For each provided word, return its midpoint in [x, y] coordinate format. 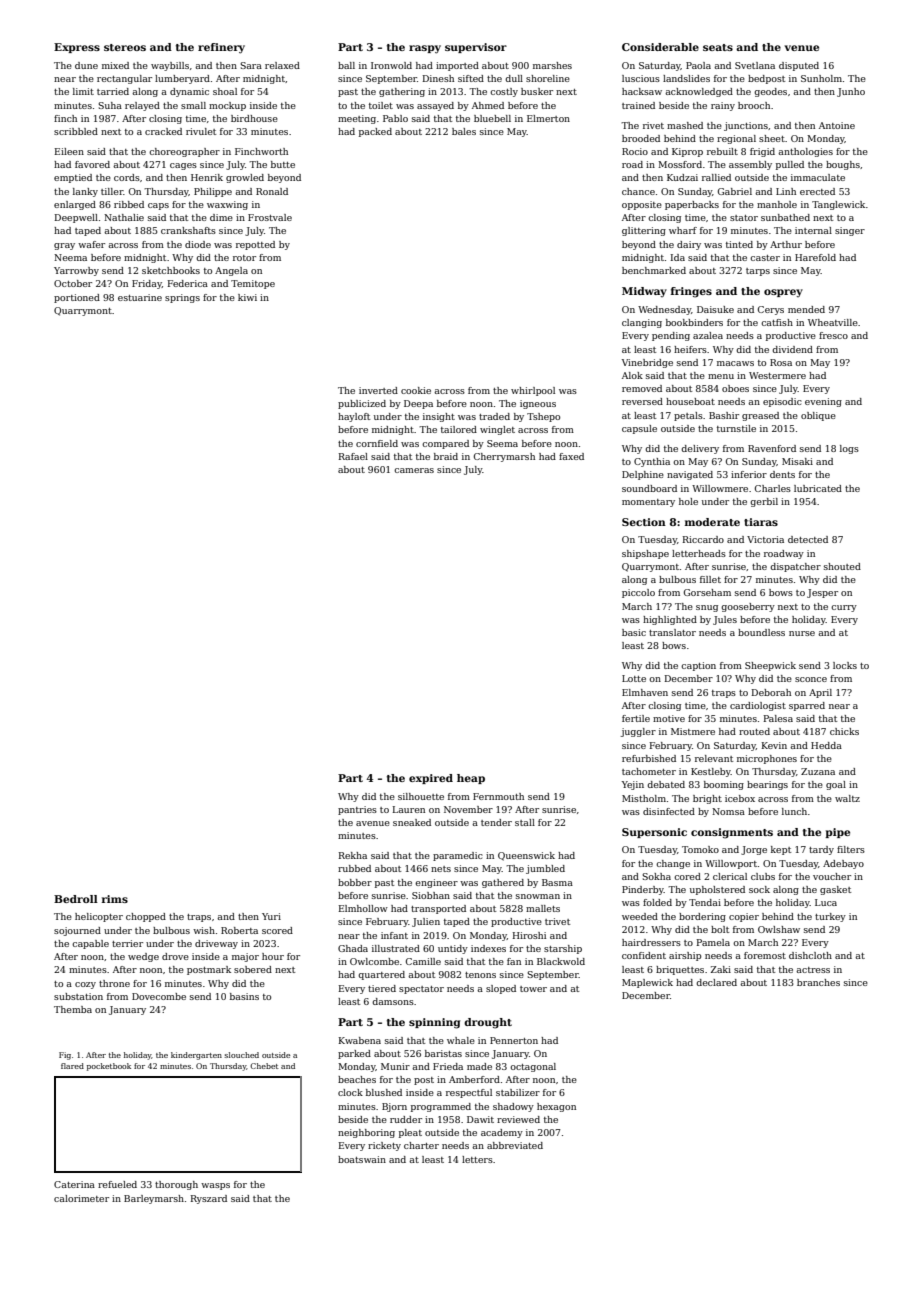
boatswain [362, 1159]
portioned [77, 298]
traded [494, 416]
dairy [689, 245]
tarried [113, 91]
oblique [818, 416]
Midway [644, 292]
